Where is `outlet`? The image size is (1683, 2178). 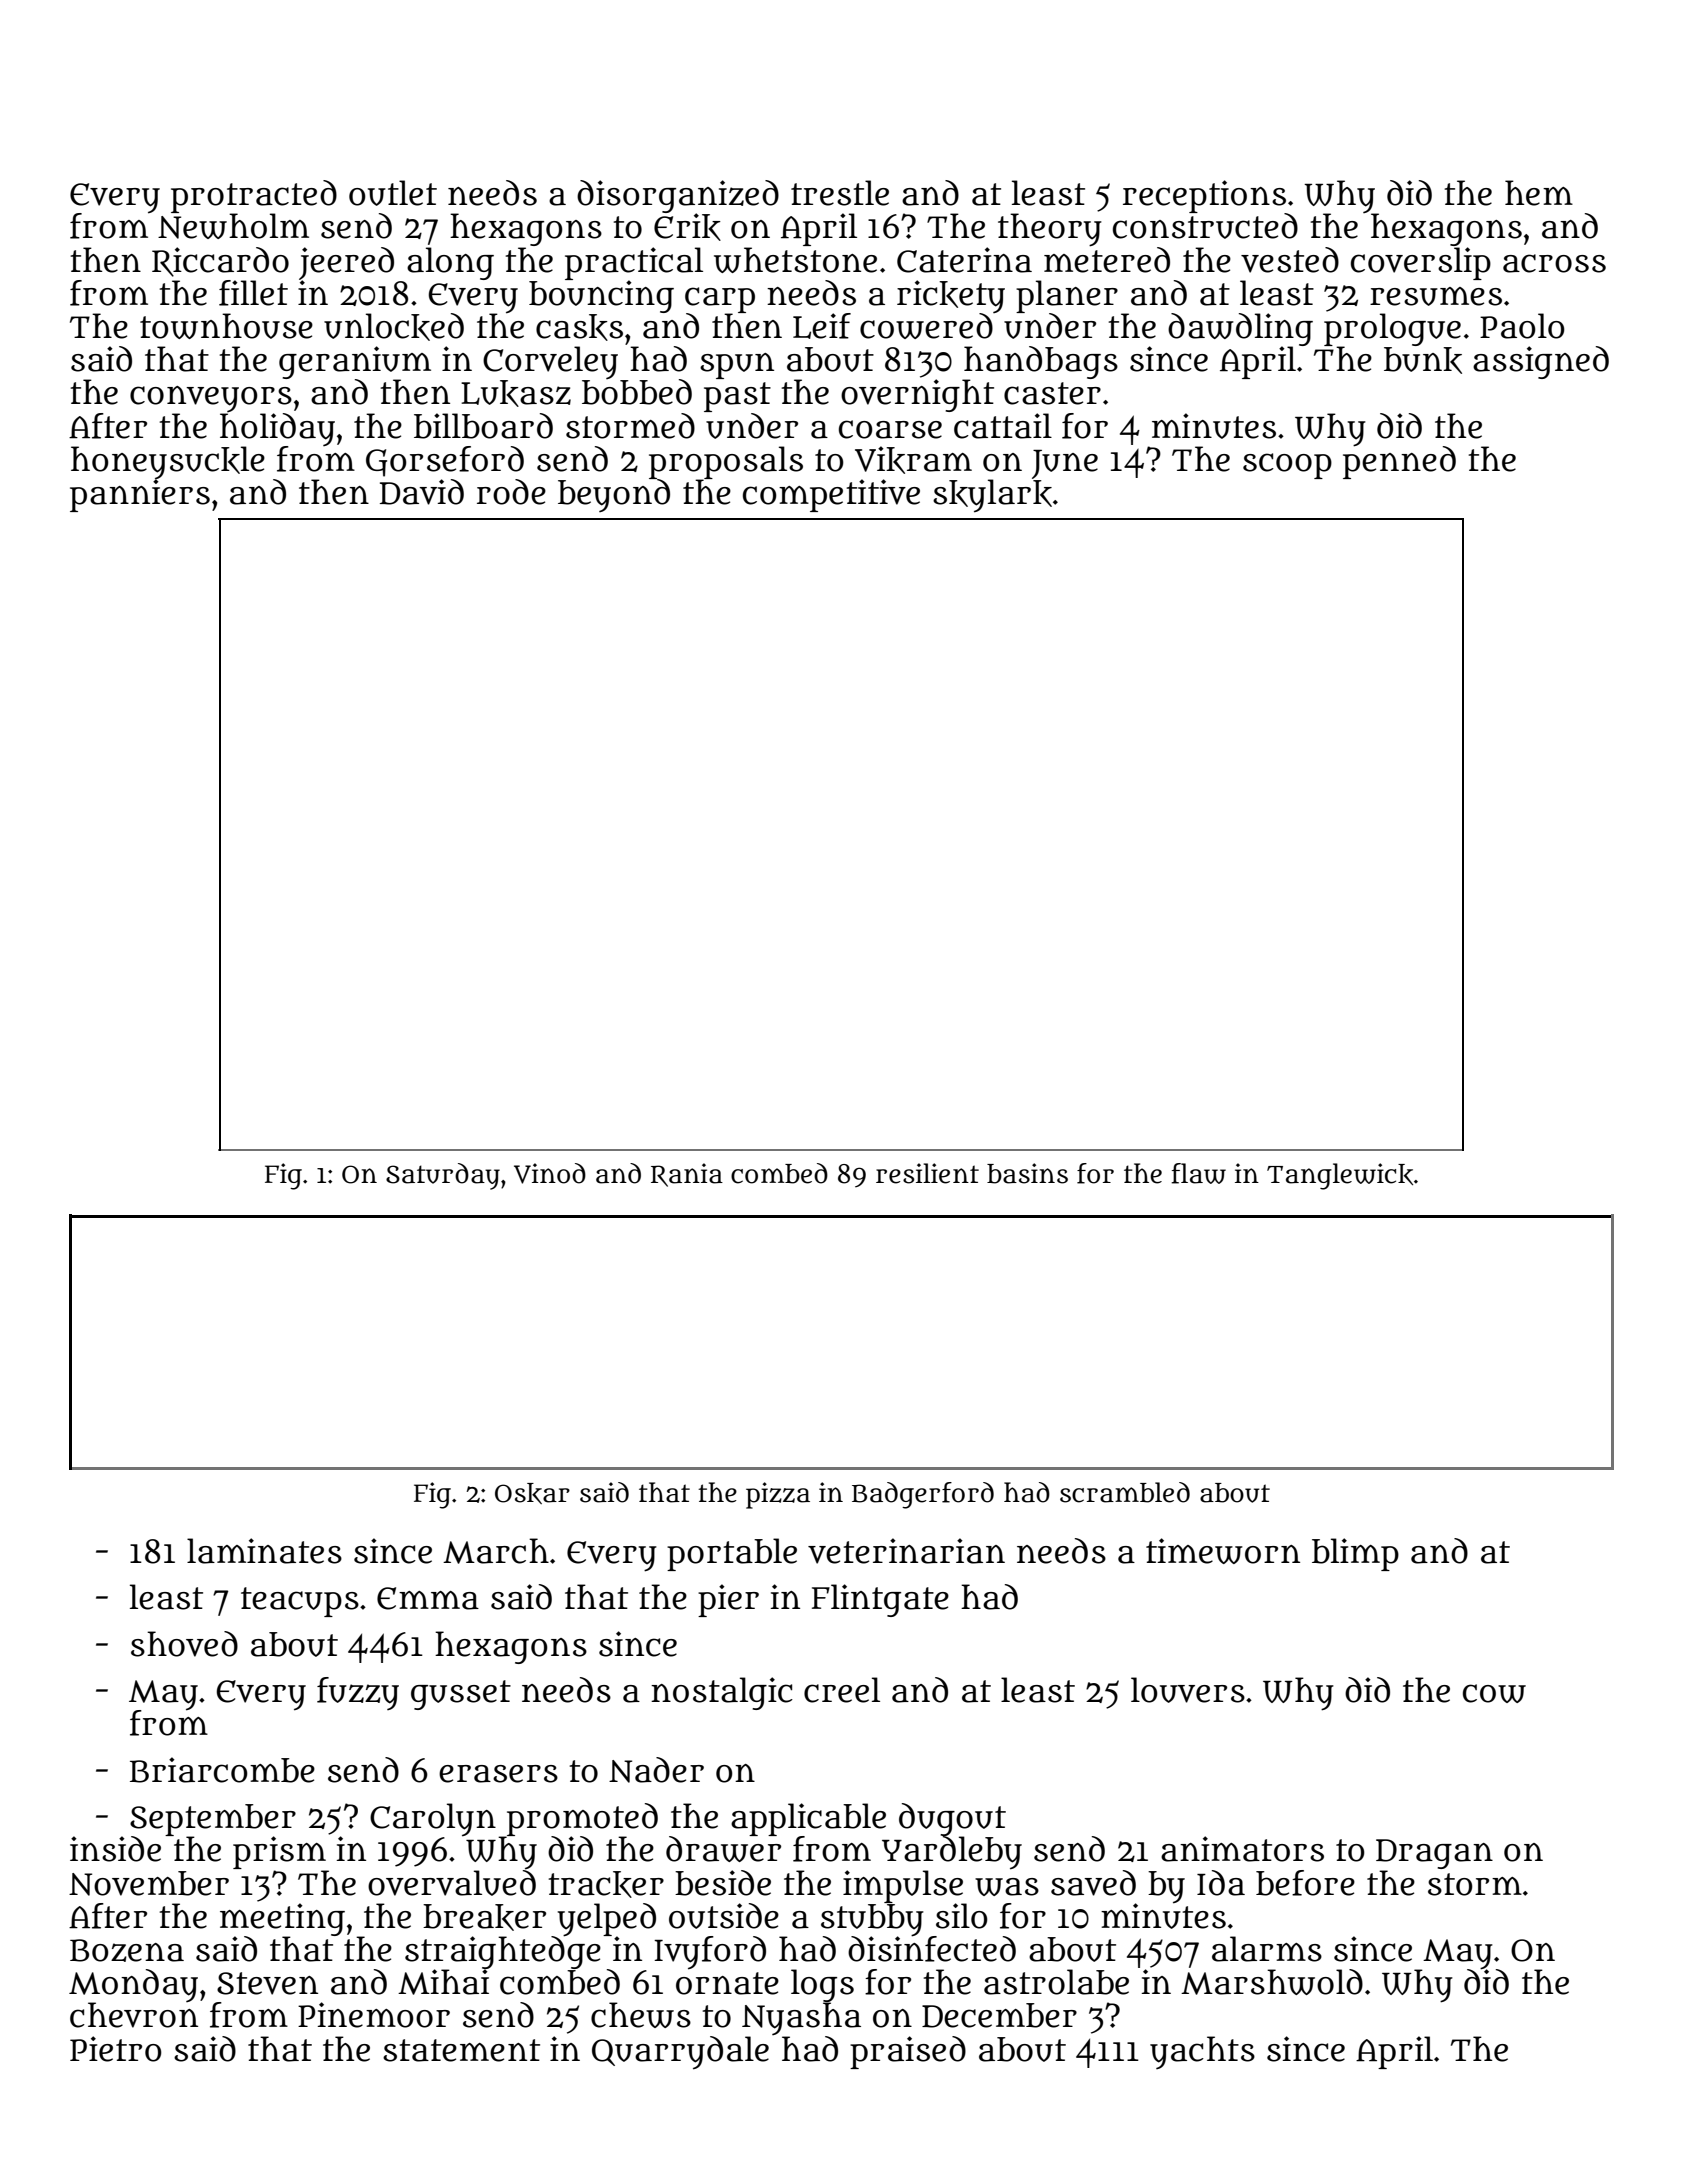 outlet is located at coordinates (393, 193).
